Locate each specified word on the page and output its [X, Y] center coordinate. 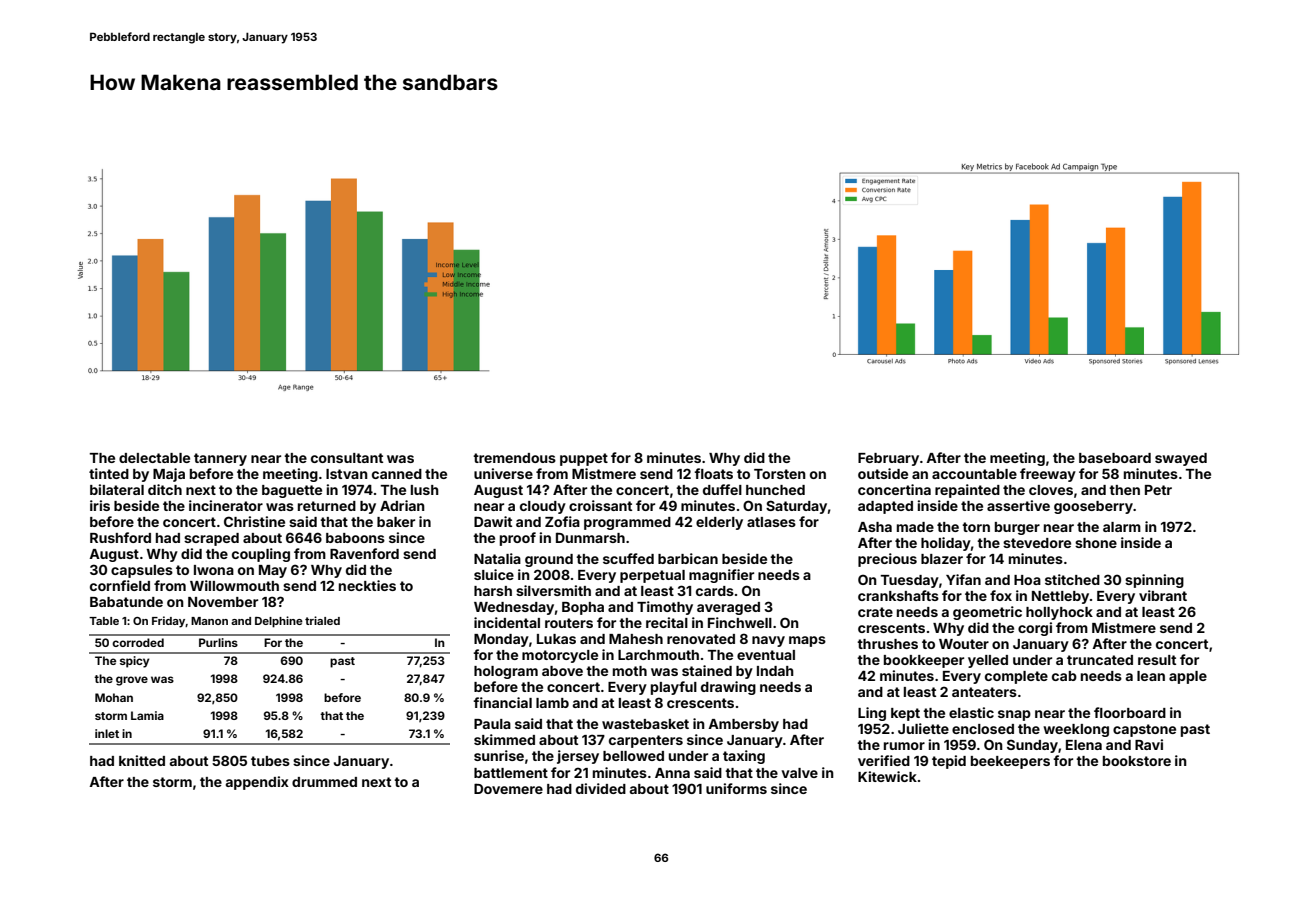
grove [132, 681]
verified [884, 760]
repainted [967, 491]
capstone [1144, 730]
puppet [584, 459]
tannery [220, 459]
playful [674, 688]
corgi [1035, 629]
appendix [257, 783]
